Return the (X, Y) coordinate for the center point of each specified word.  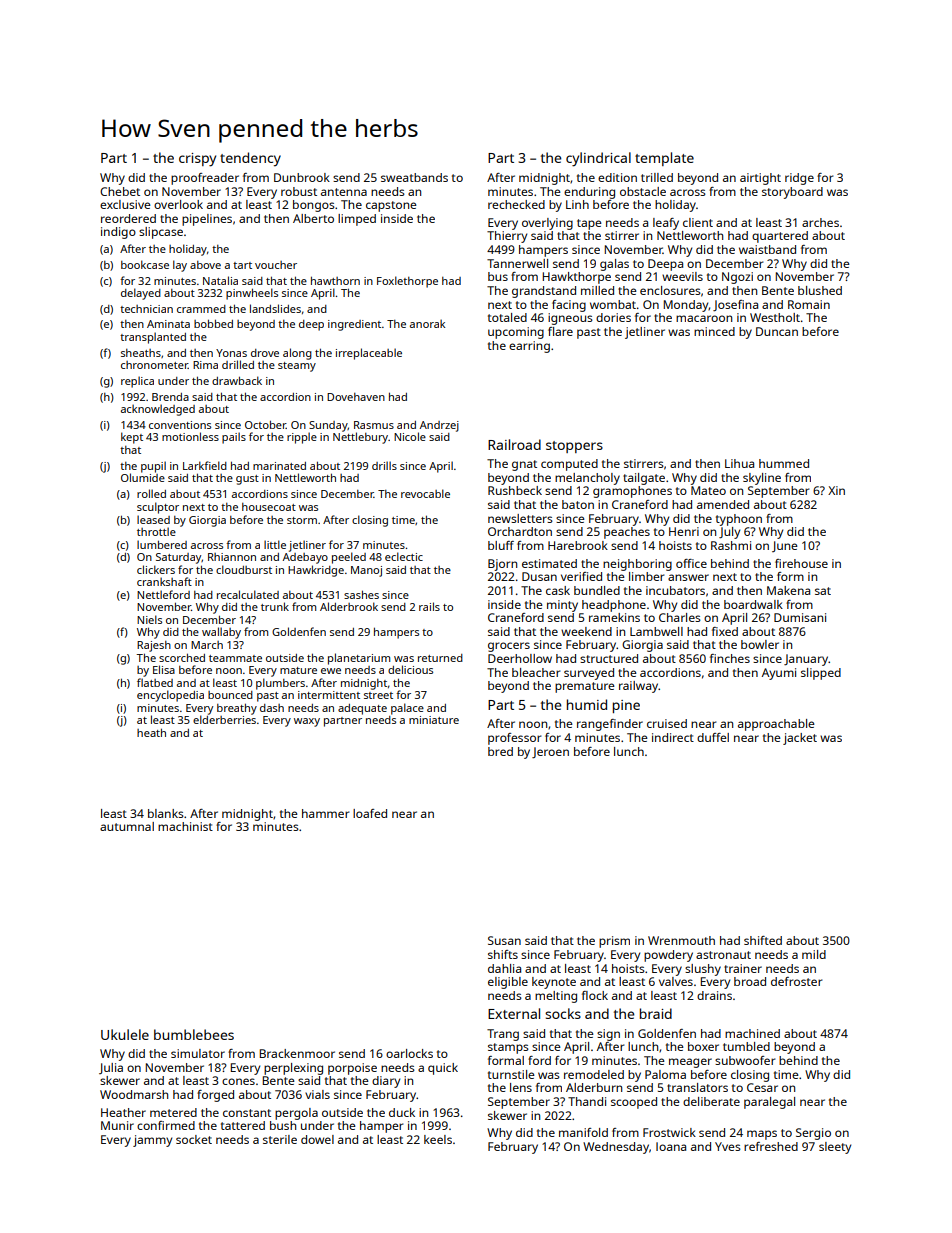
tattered (243, 1125)
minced (714, 331)
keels (438, 1139)
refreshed (771, 1146)
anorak (427, 323)
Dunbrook (302, 177)
